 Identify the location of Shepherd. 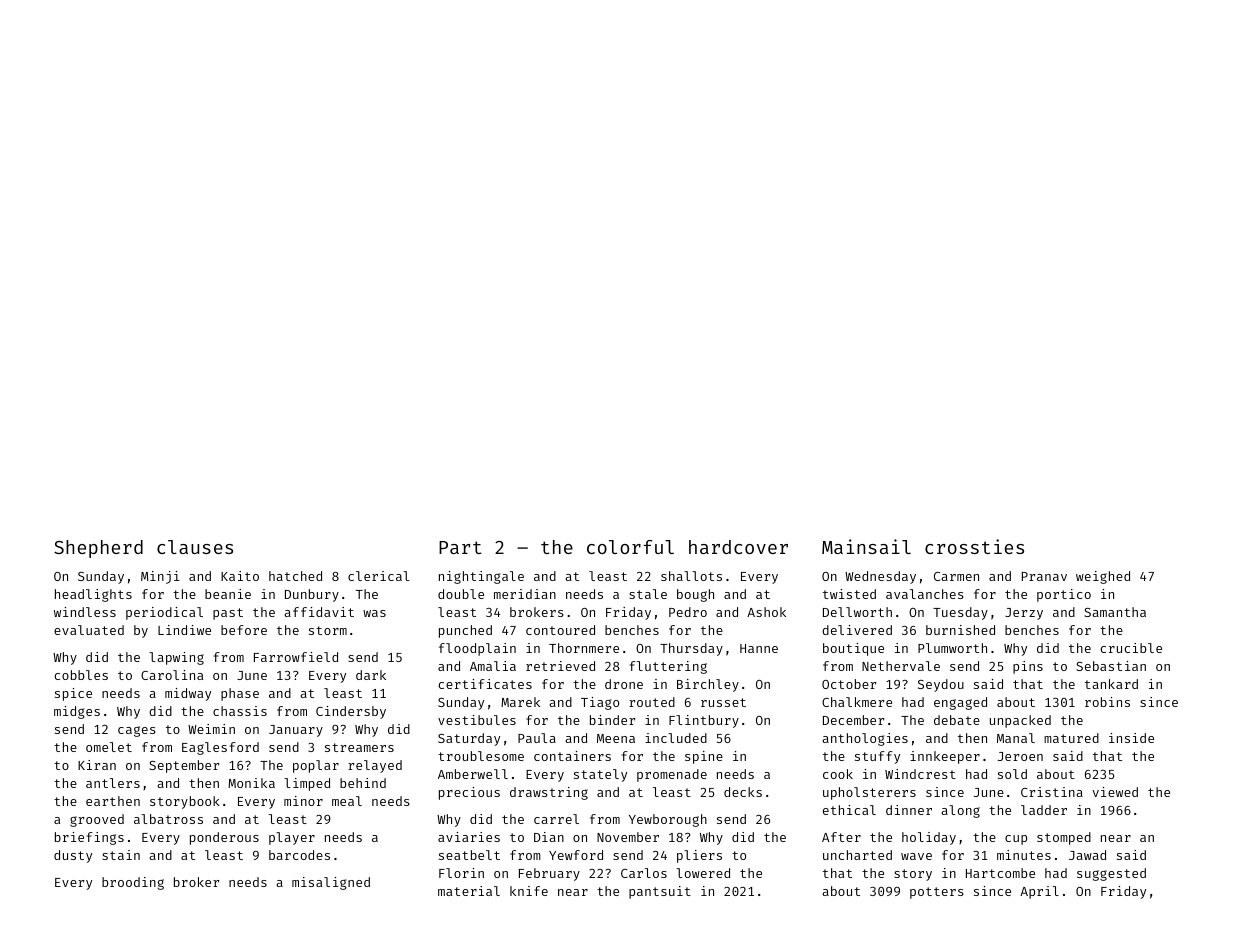
(98, 549).
